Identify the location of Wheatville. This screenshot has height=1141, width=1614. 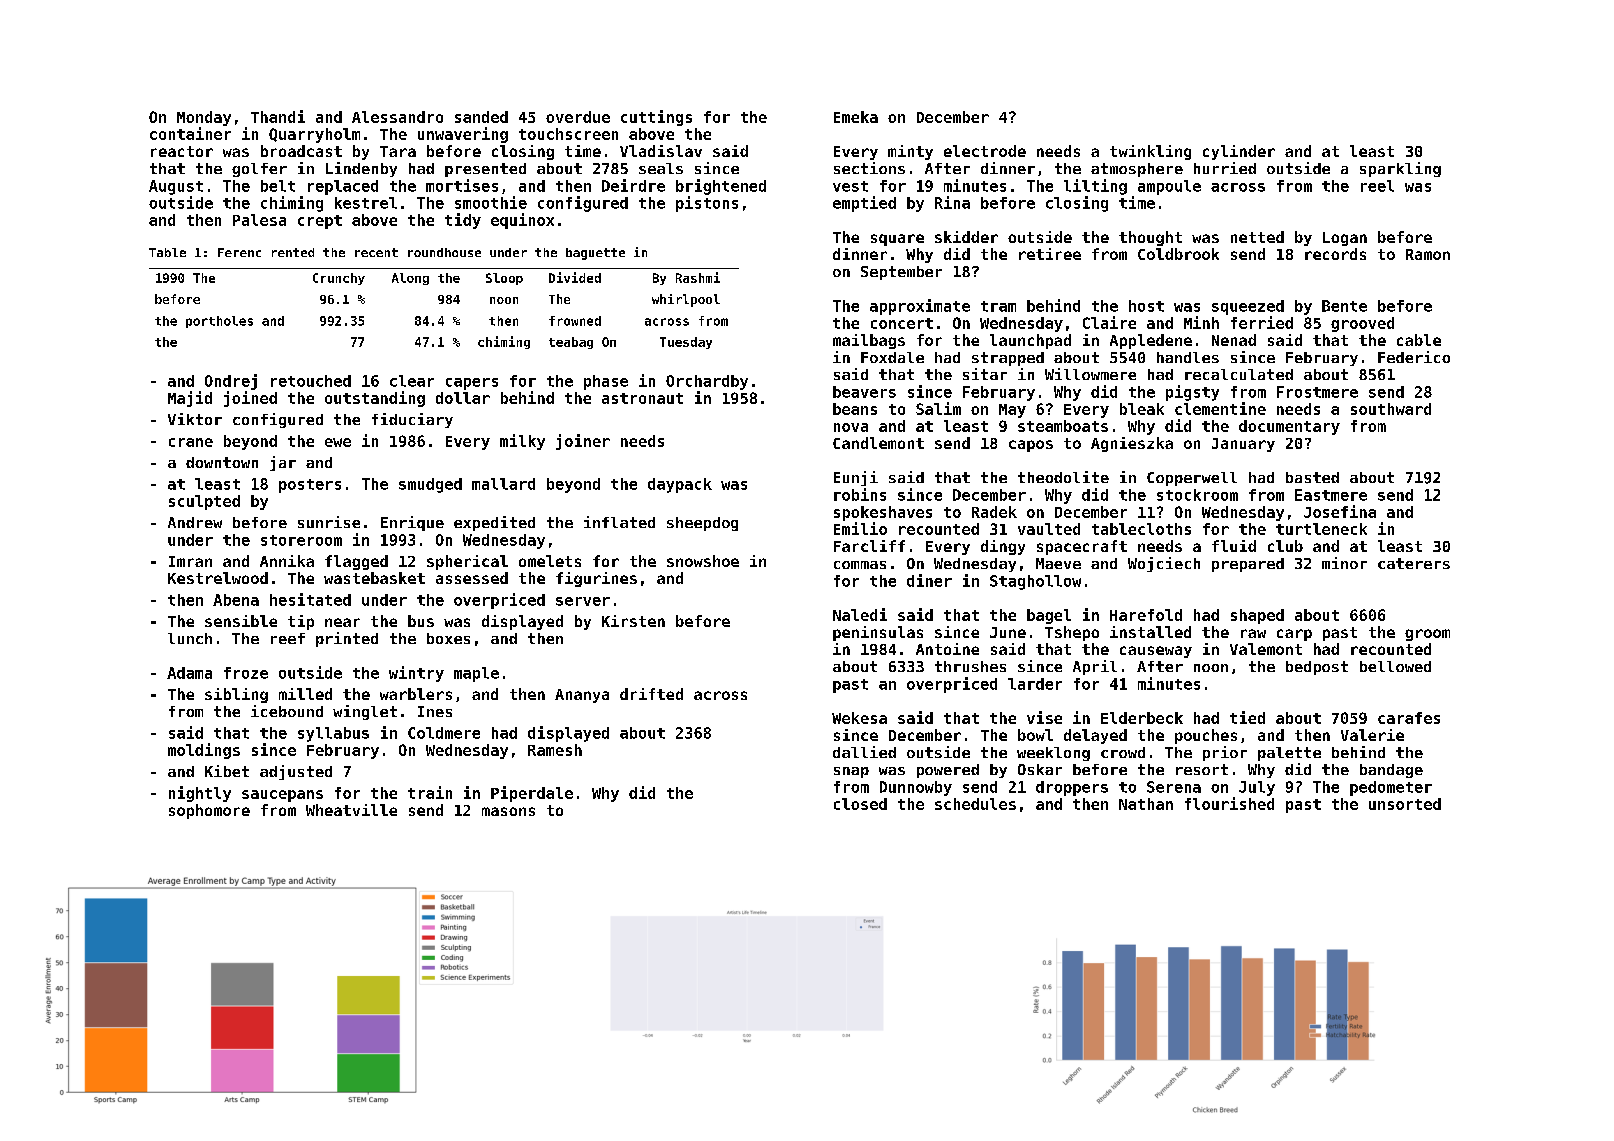
(351, 810).
